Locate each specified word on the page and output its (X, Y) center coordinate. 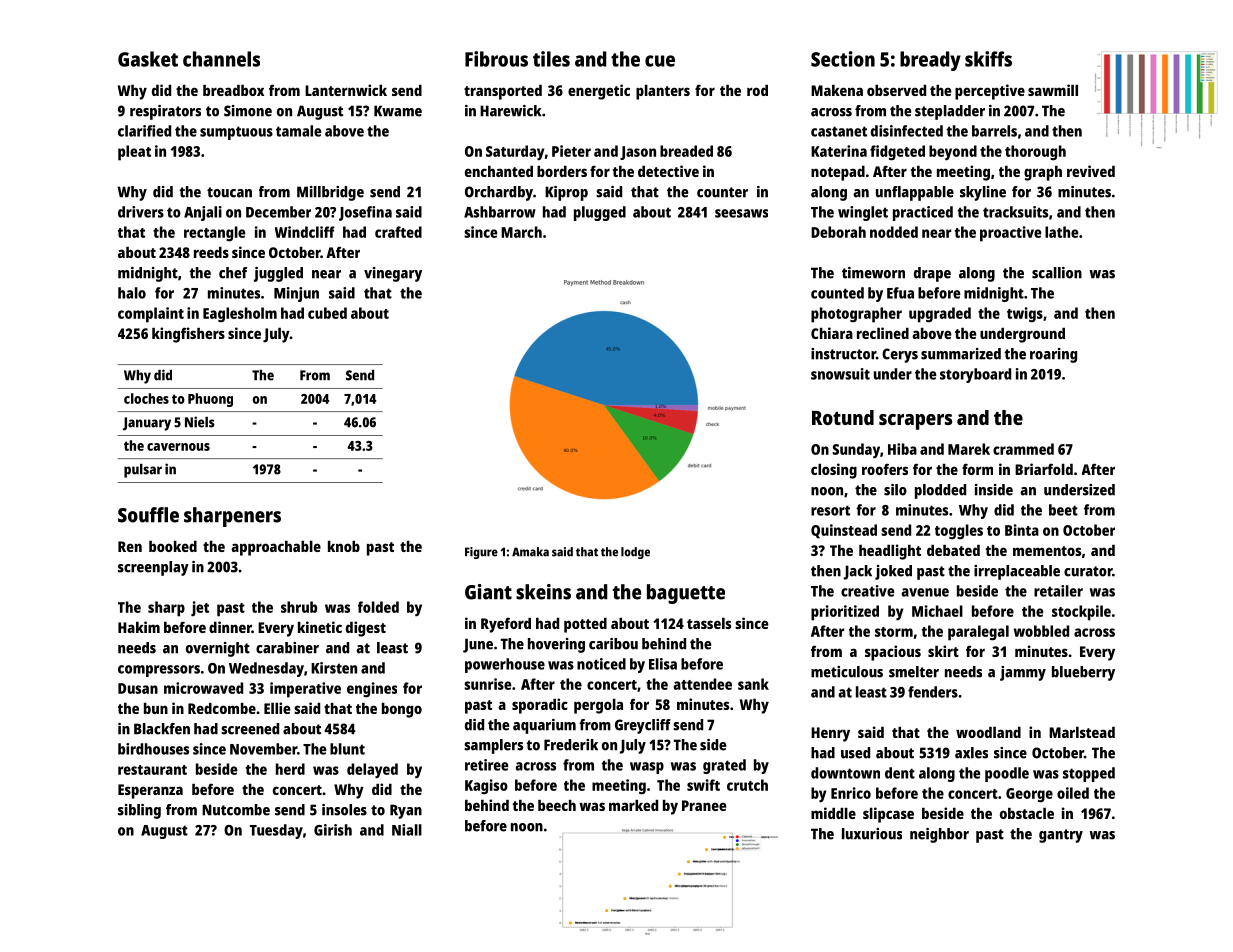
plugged (600, 213)
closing (834, 471)
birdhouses (153, 749)
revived (1091, 171)
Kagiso (486, 787)
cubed (327, 313)
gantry (1061, 836)
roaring (1053, 355)
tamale (299, 131)
